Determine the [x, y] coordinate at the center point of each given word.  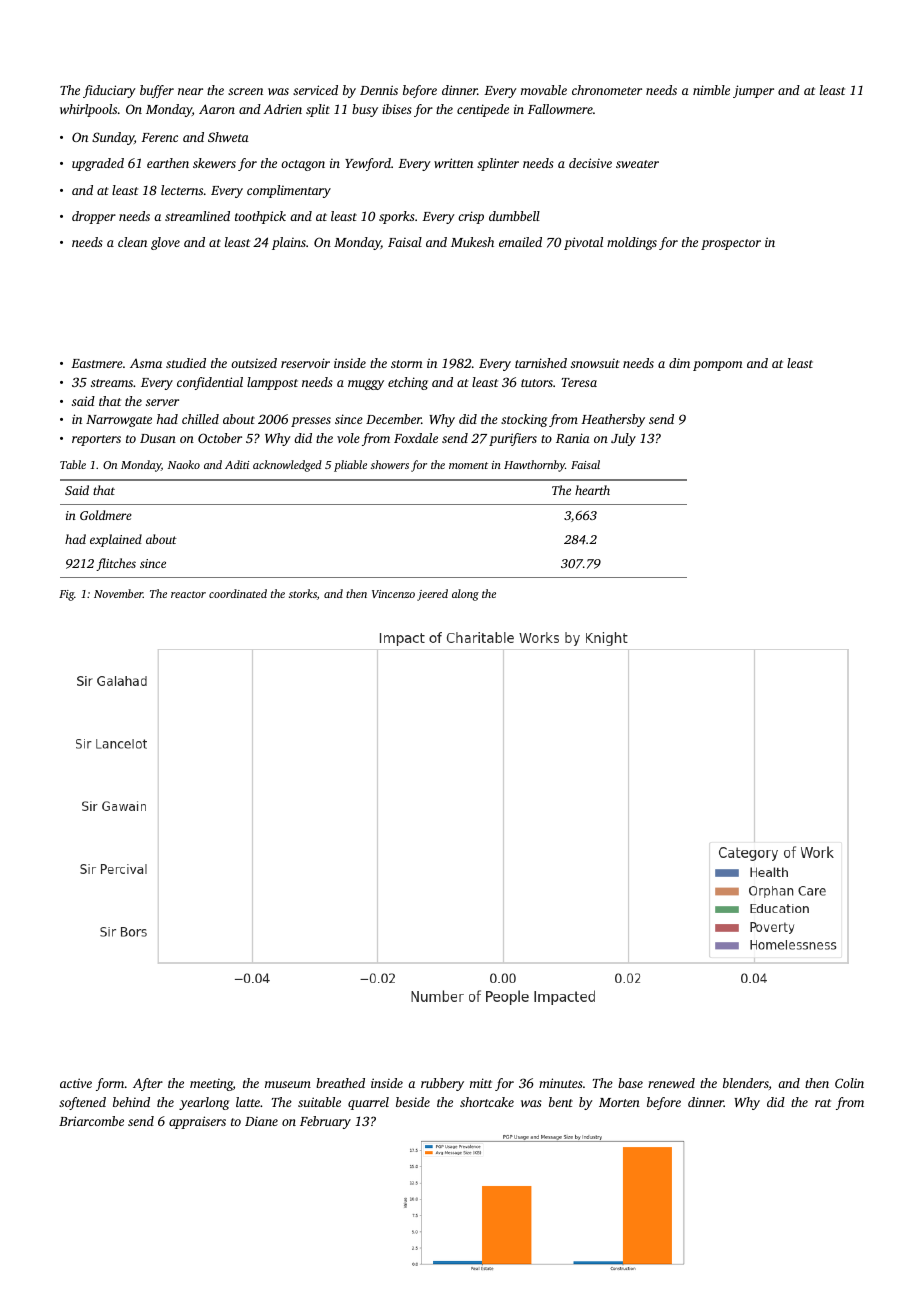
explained [116, 540]
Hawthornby [534, 466]
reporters [96, 440]
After [148, 1084]
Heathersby [613, 420]
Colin [849, 1083]
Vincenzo [393, 594]
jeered [432, 595]
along [465, 595]
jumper [753, 91]
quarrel [368, 1103]
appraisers [197, 1122]
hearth [592, 490]
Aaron [217, 109]
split [318, 110]
